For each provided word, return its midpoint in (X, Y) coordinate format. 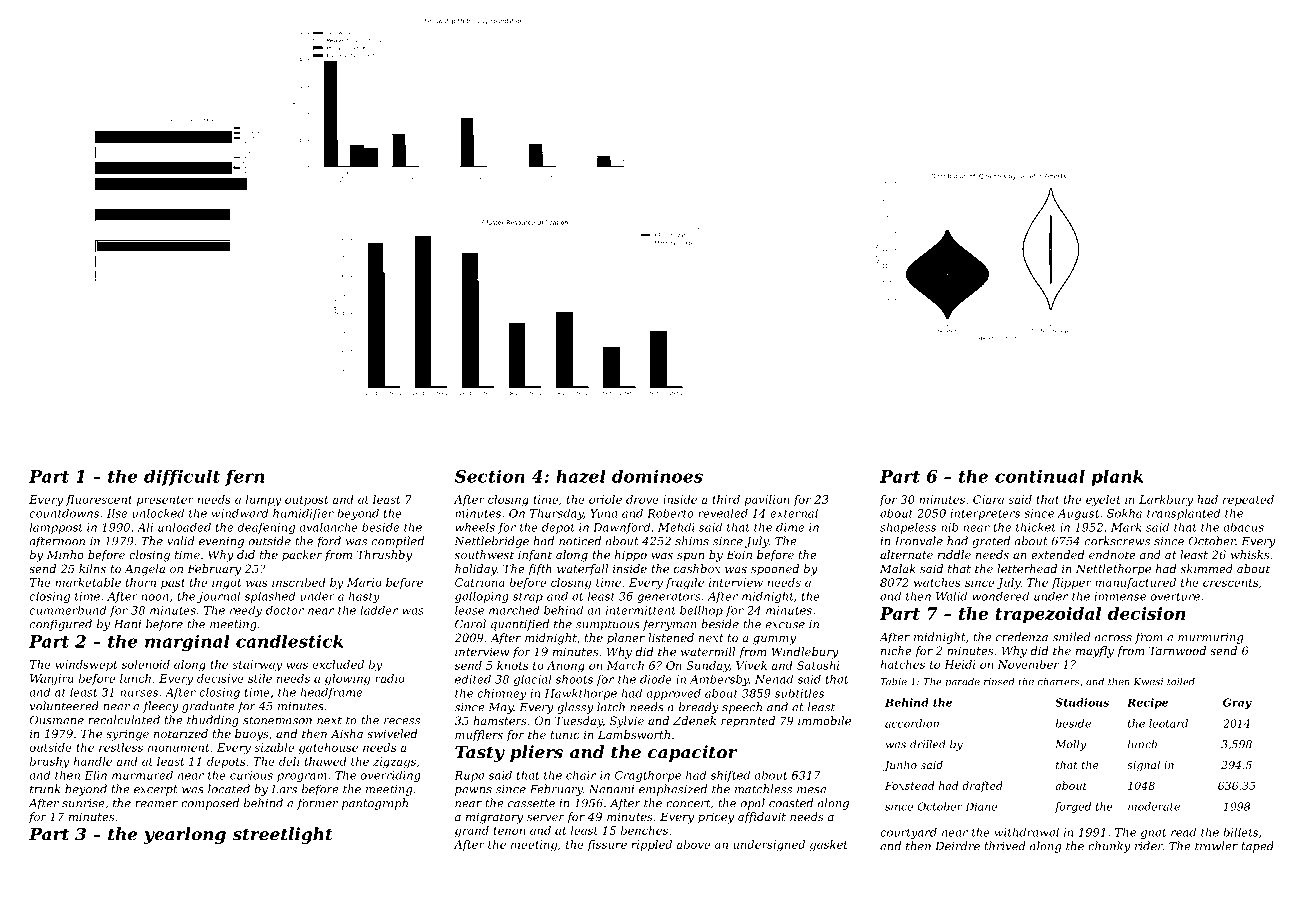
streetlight (282, 835)
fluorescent (99, 500)
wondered (1000, 596)
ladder (379, 610)
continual (1040, 476)
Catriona (480, 582)
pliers (536, 753)
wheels (475, 527)
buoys (252, 735)
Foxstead (909, 785)
